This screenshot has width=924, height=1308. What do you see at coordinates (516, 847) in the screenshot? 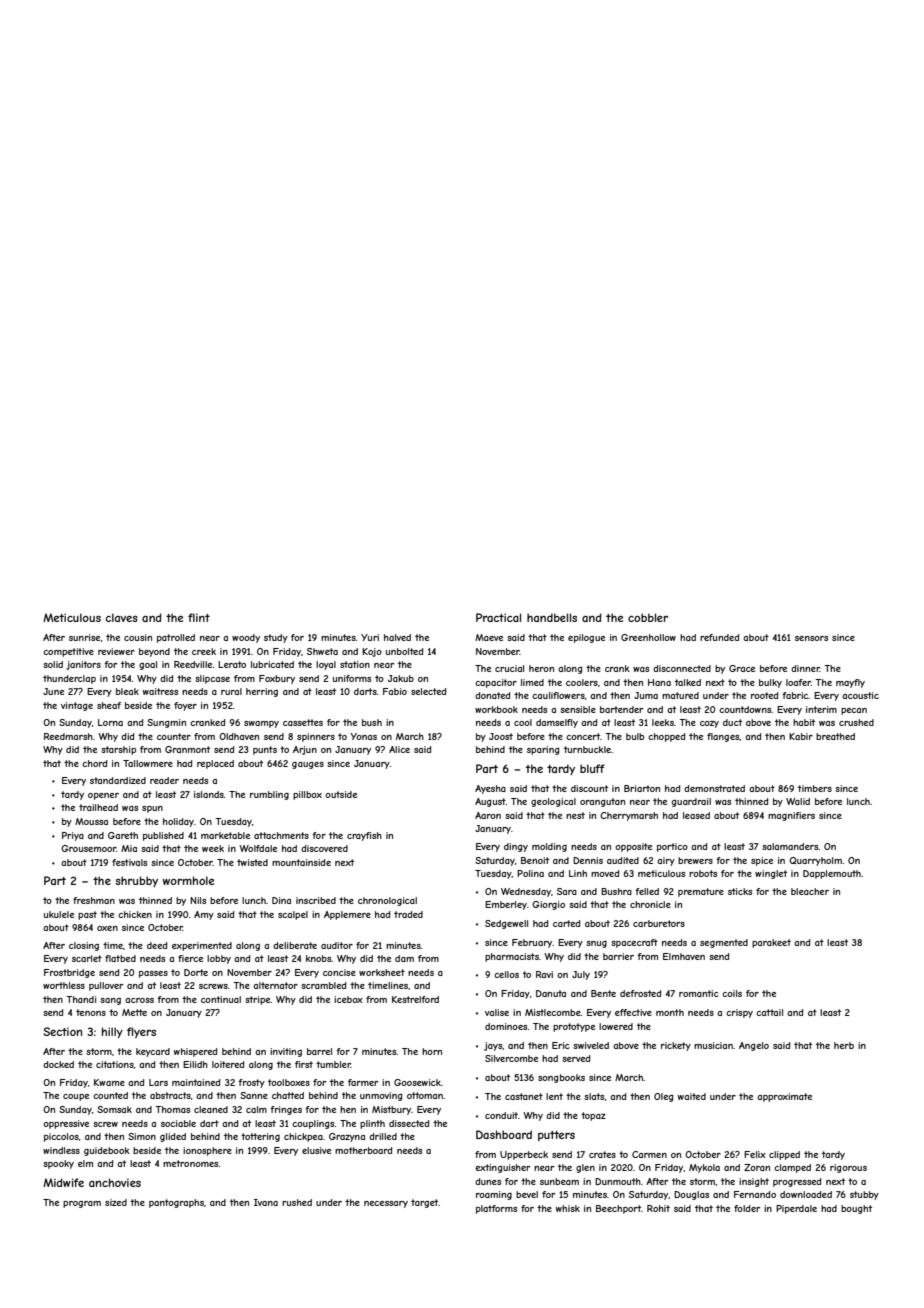
I see `dingy` at bounding box center [516, 847].
